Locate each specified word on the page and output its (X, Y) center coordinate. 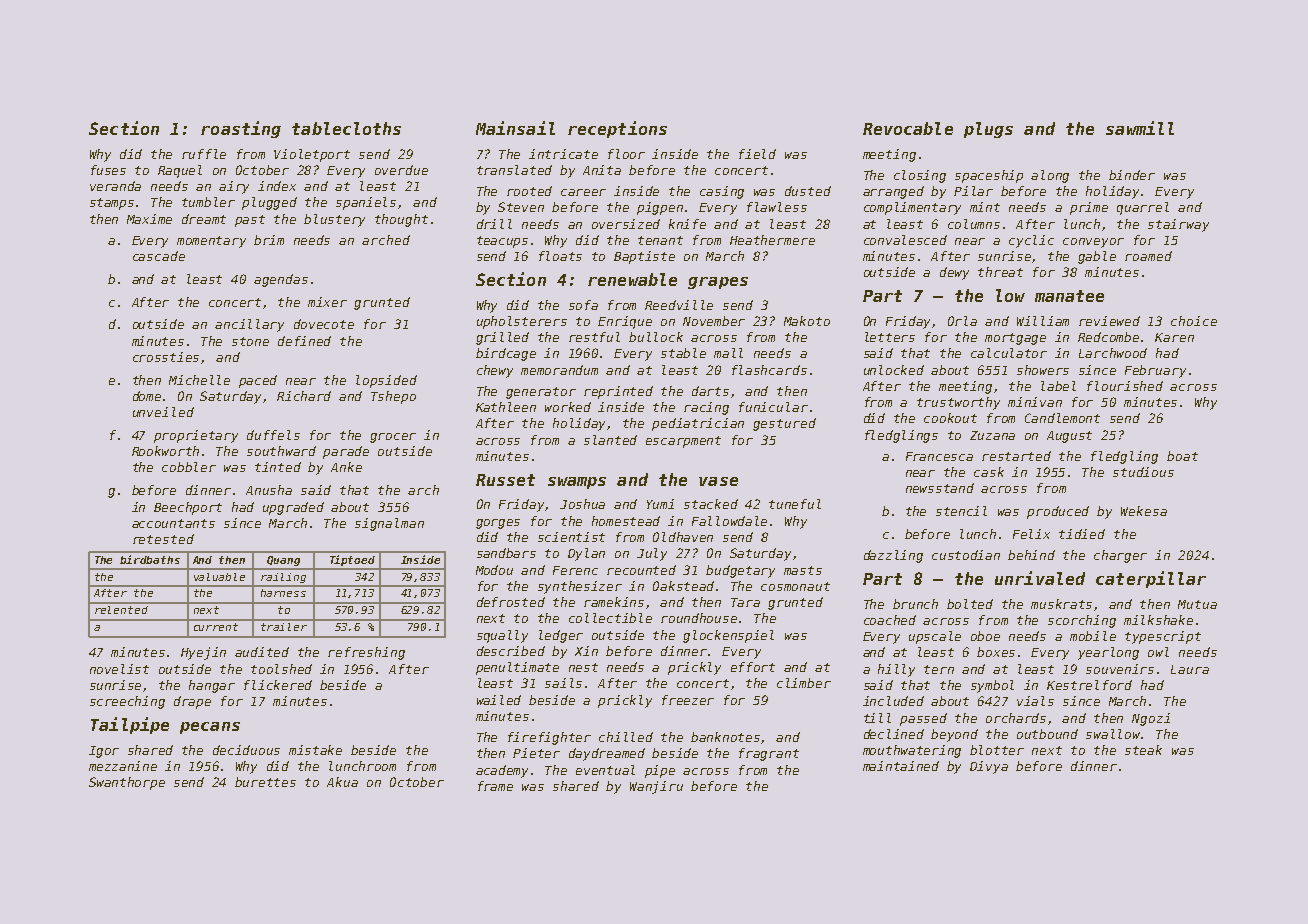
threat (1000, 272)
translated (514, 170)
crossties (166, 357)
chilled (626, 737)
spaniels (366, 203)
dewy (954, 273)
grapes (718, 283)
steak (1143, 750)
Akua (342, 782)
